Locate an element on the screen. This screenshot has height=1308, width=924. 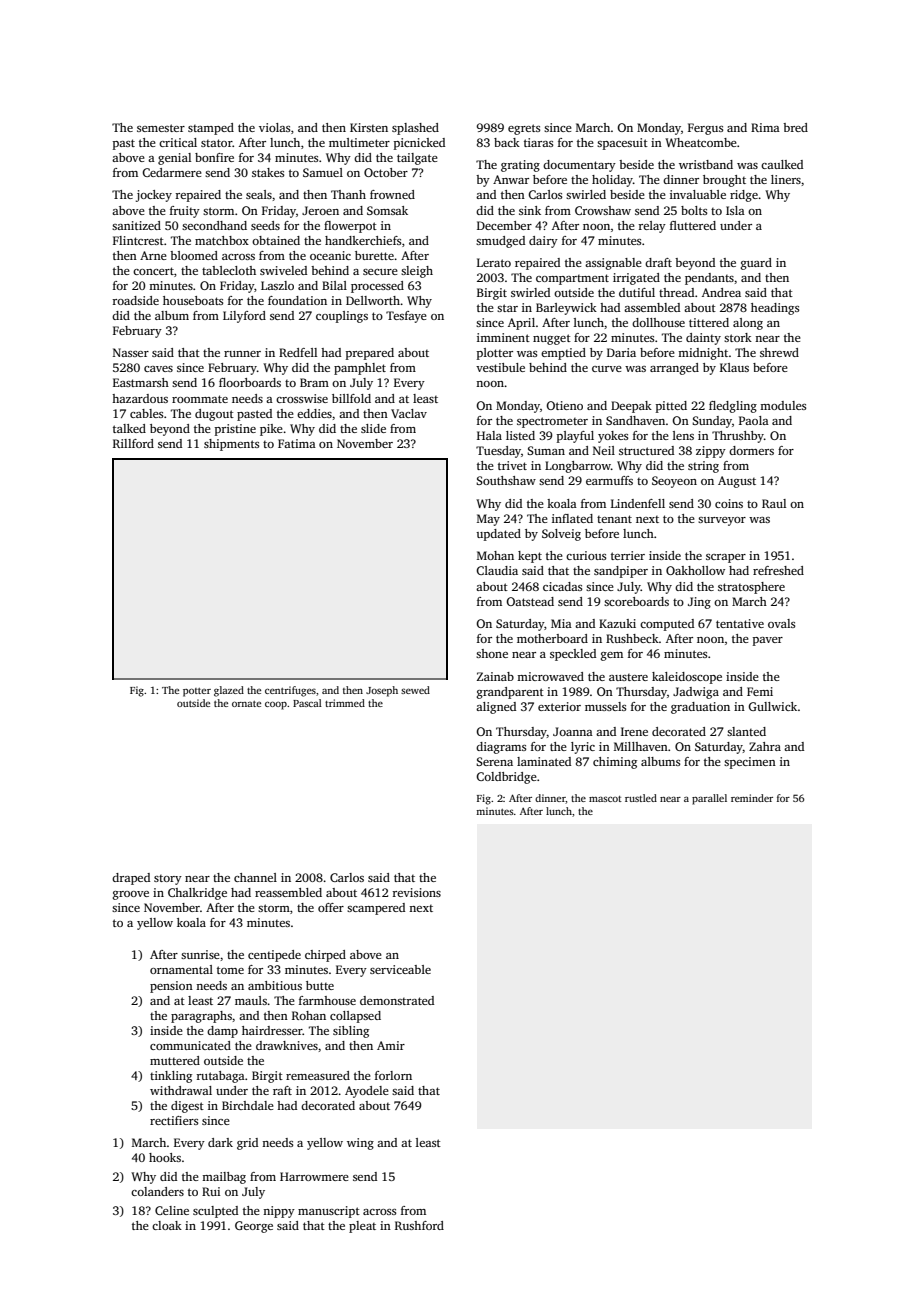
George is located at coordinates (254, 1227).
